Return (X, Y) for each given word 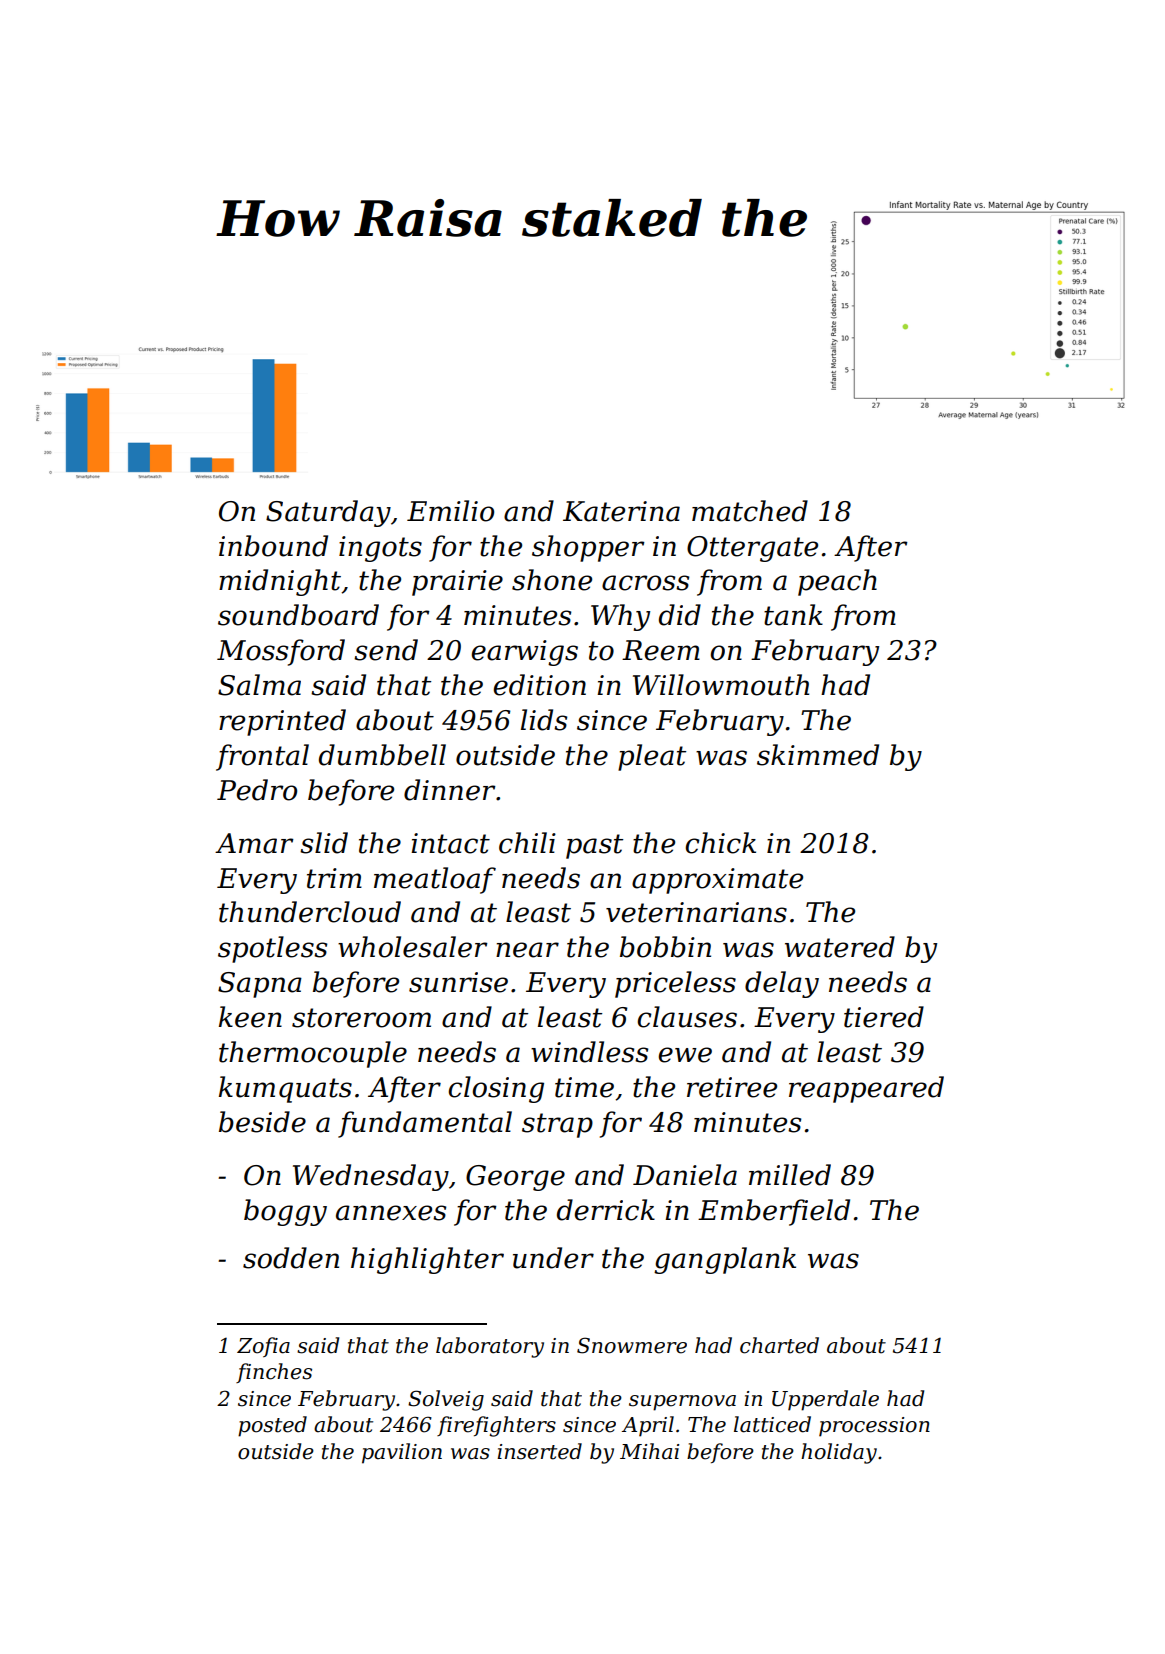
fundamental (425, 1124)
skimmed (818, 755)
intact (450, 843)
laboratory (490, 1347)
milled (790, 1175)
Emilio (450, 511)
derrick (606, 1210)
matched (750, 511)
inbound (273, 546)
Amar (254, 843)
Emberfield (774, 1212)
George (515, 1178)
